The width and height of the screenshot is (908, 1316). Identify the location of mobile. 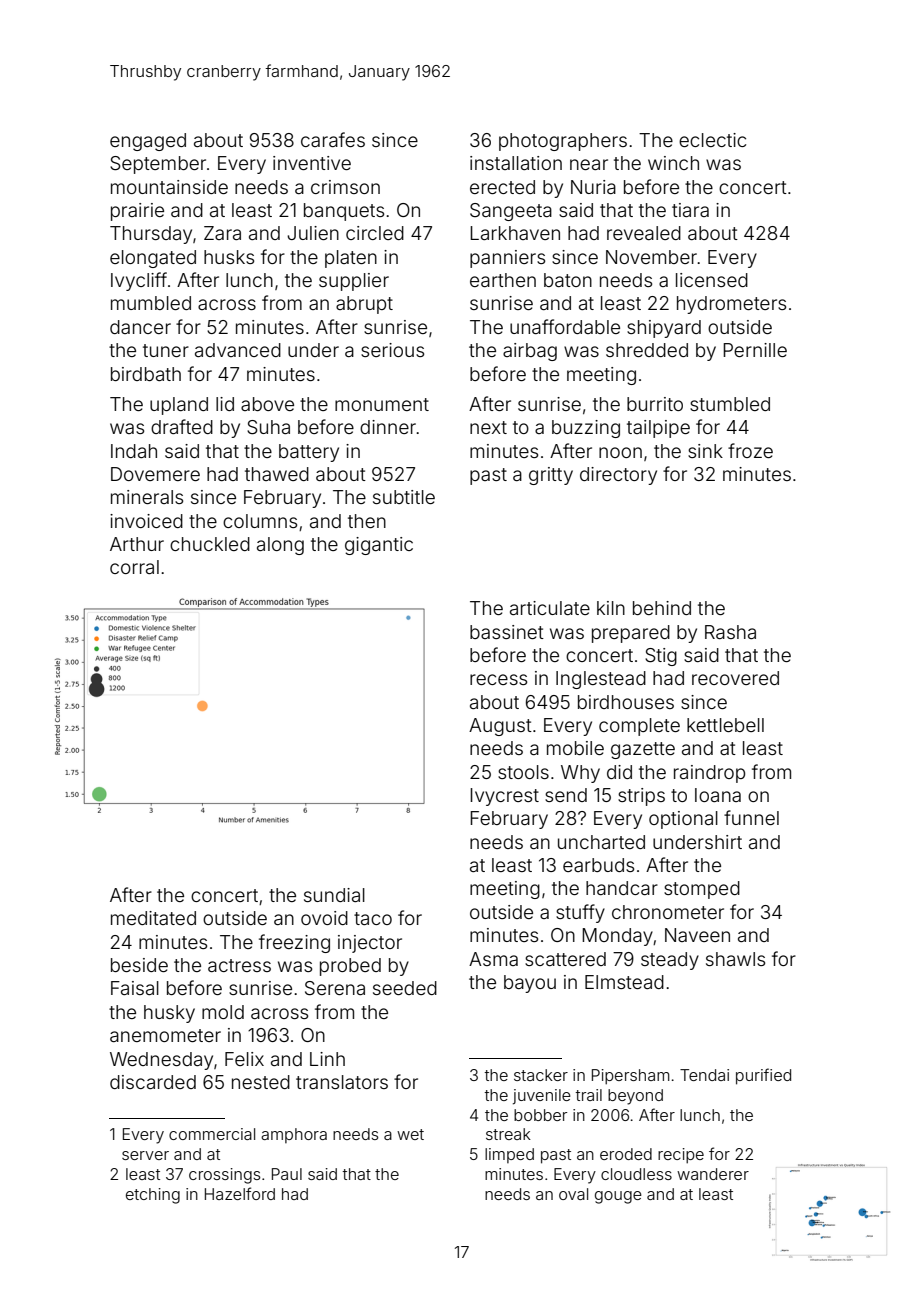
(575, 748).
